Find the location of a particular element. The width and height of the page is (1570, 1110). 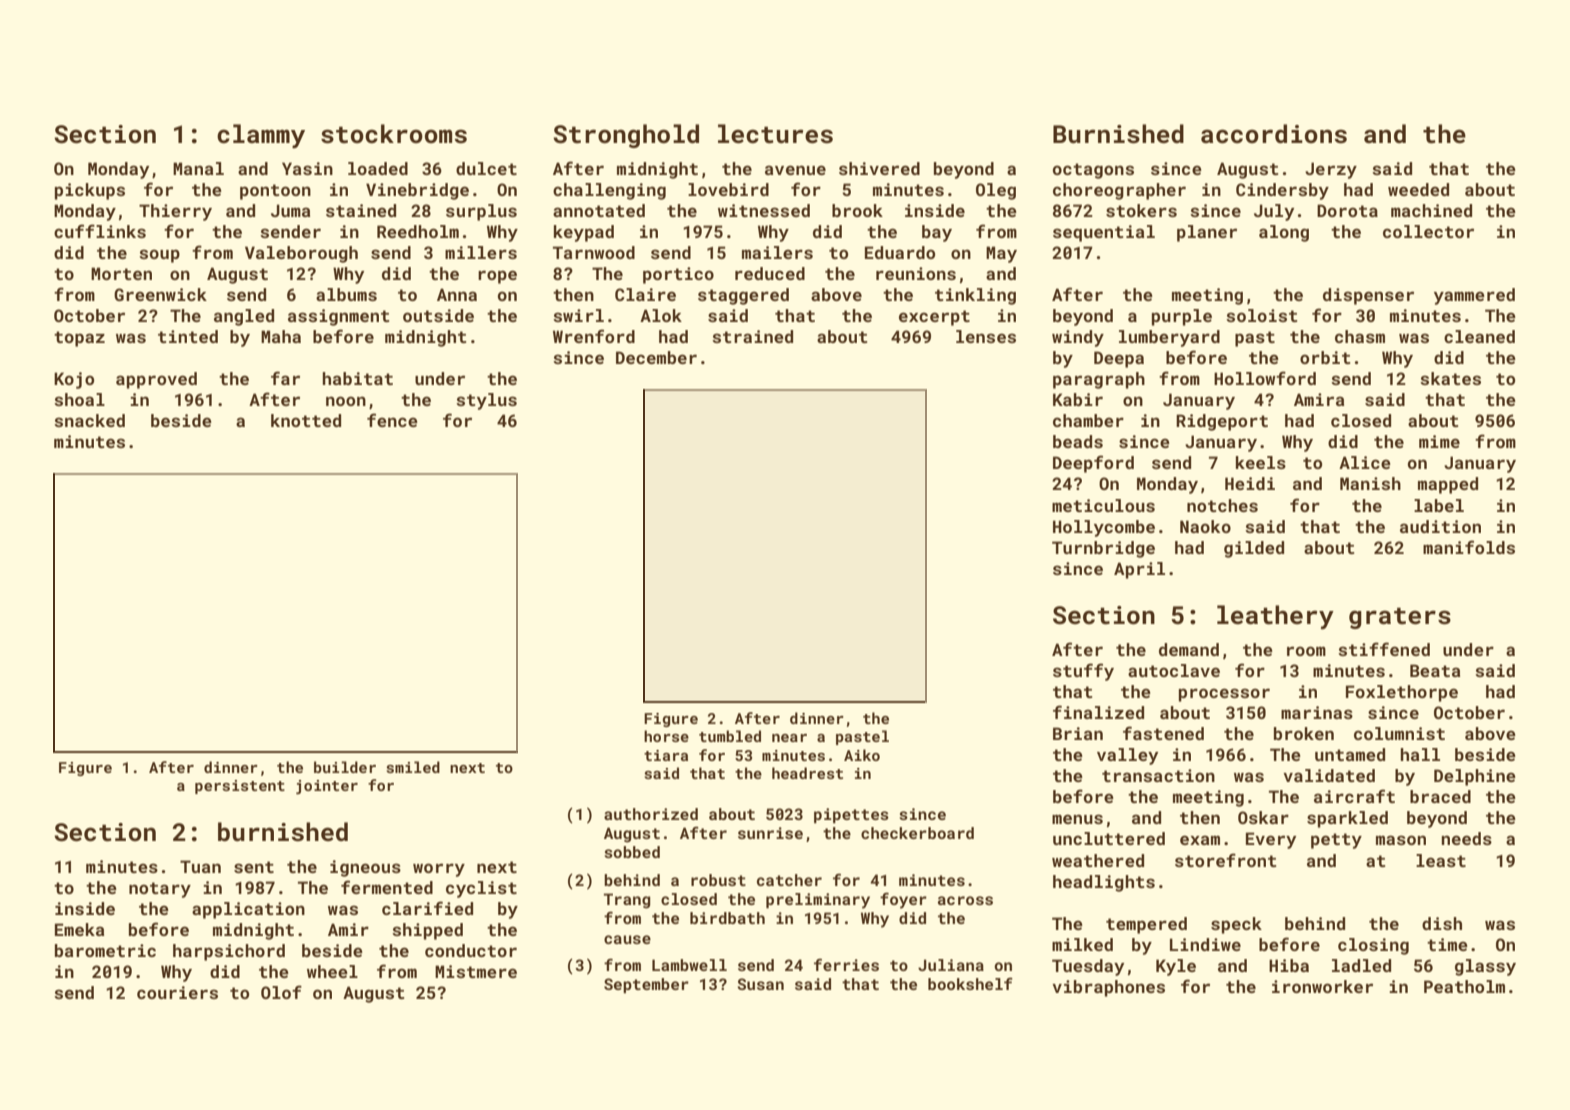

Reedholm is located at coordinates (418, 231).
